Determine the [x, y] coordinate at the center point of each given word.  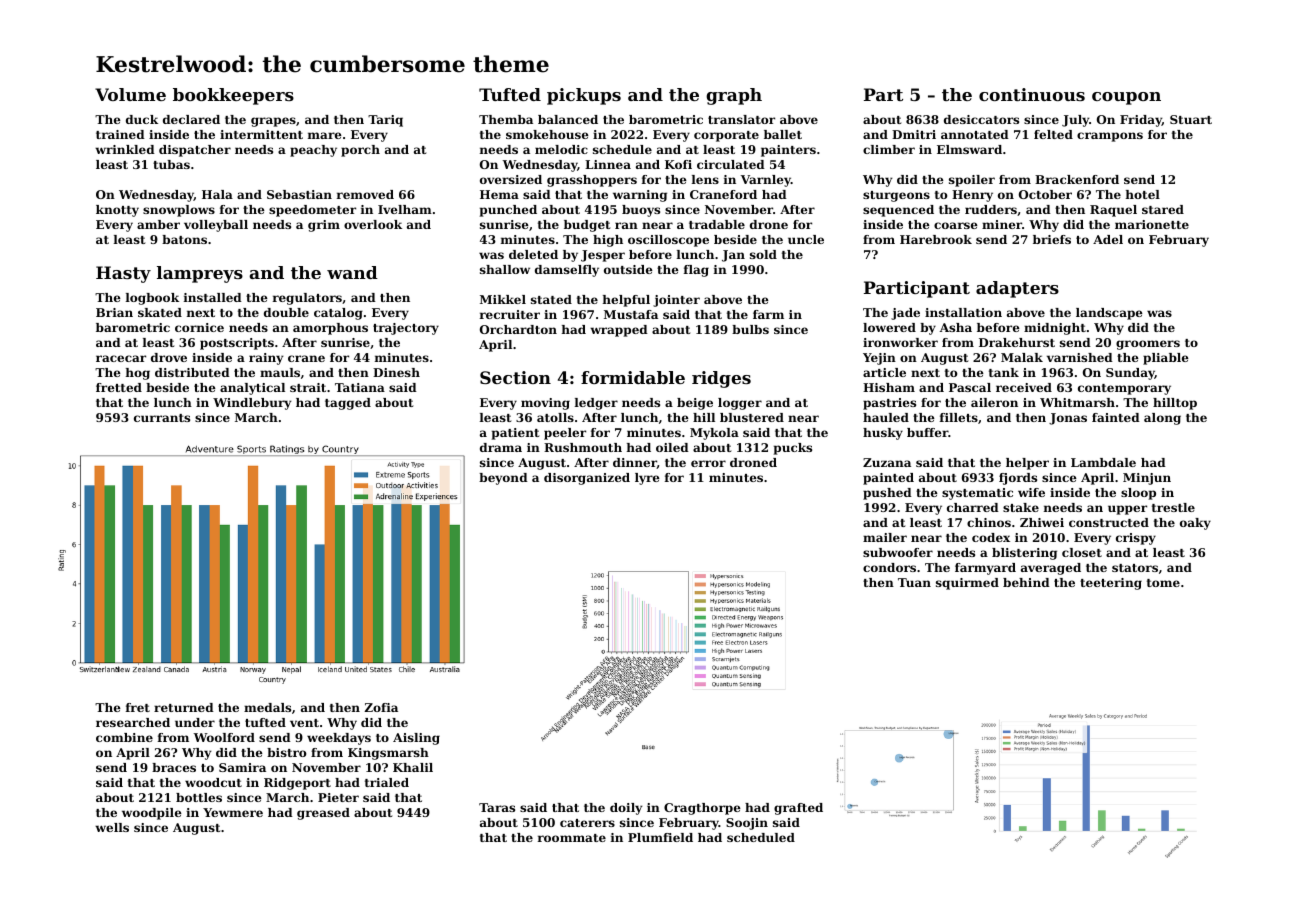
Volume [130, 94]
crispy [1136, 539]
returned [184, 707]
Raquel [1113, 211]
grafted [798, 809]
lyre [647, 479]
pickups [584, 96]
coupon [1126, 98]
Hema [499, 194]
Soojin [747, 824]
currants [162, 418]
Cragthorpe [702, 809]
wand [352, 272]
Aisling [416, 739]
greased [323, 814]
